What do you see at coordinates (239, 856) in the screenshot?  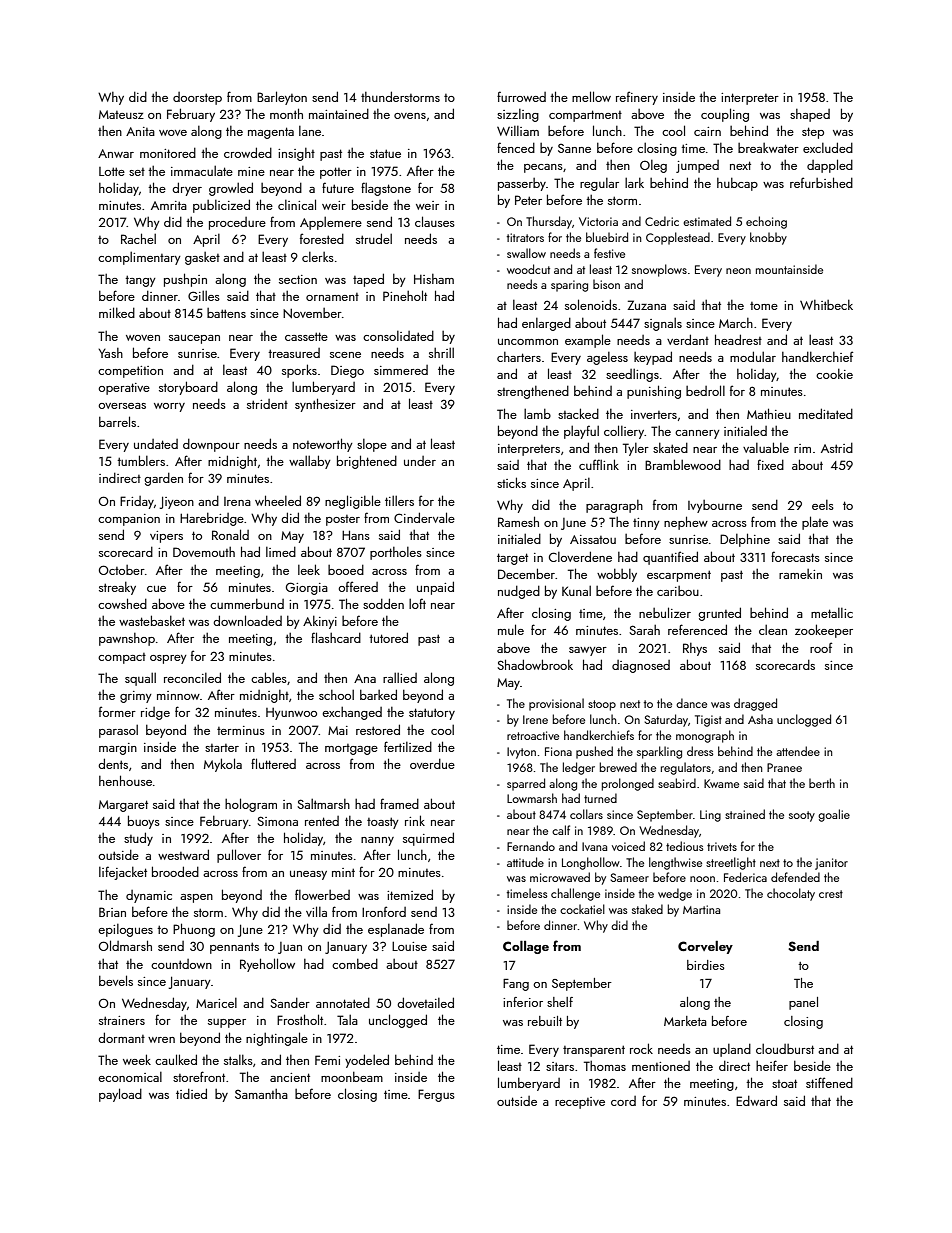 I see `pullover` at bounding box center [239, 856].
